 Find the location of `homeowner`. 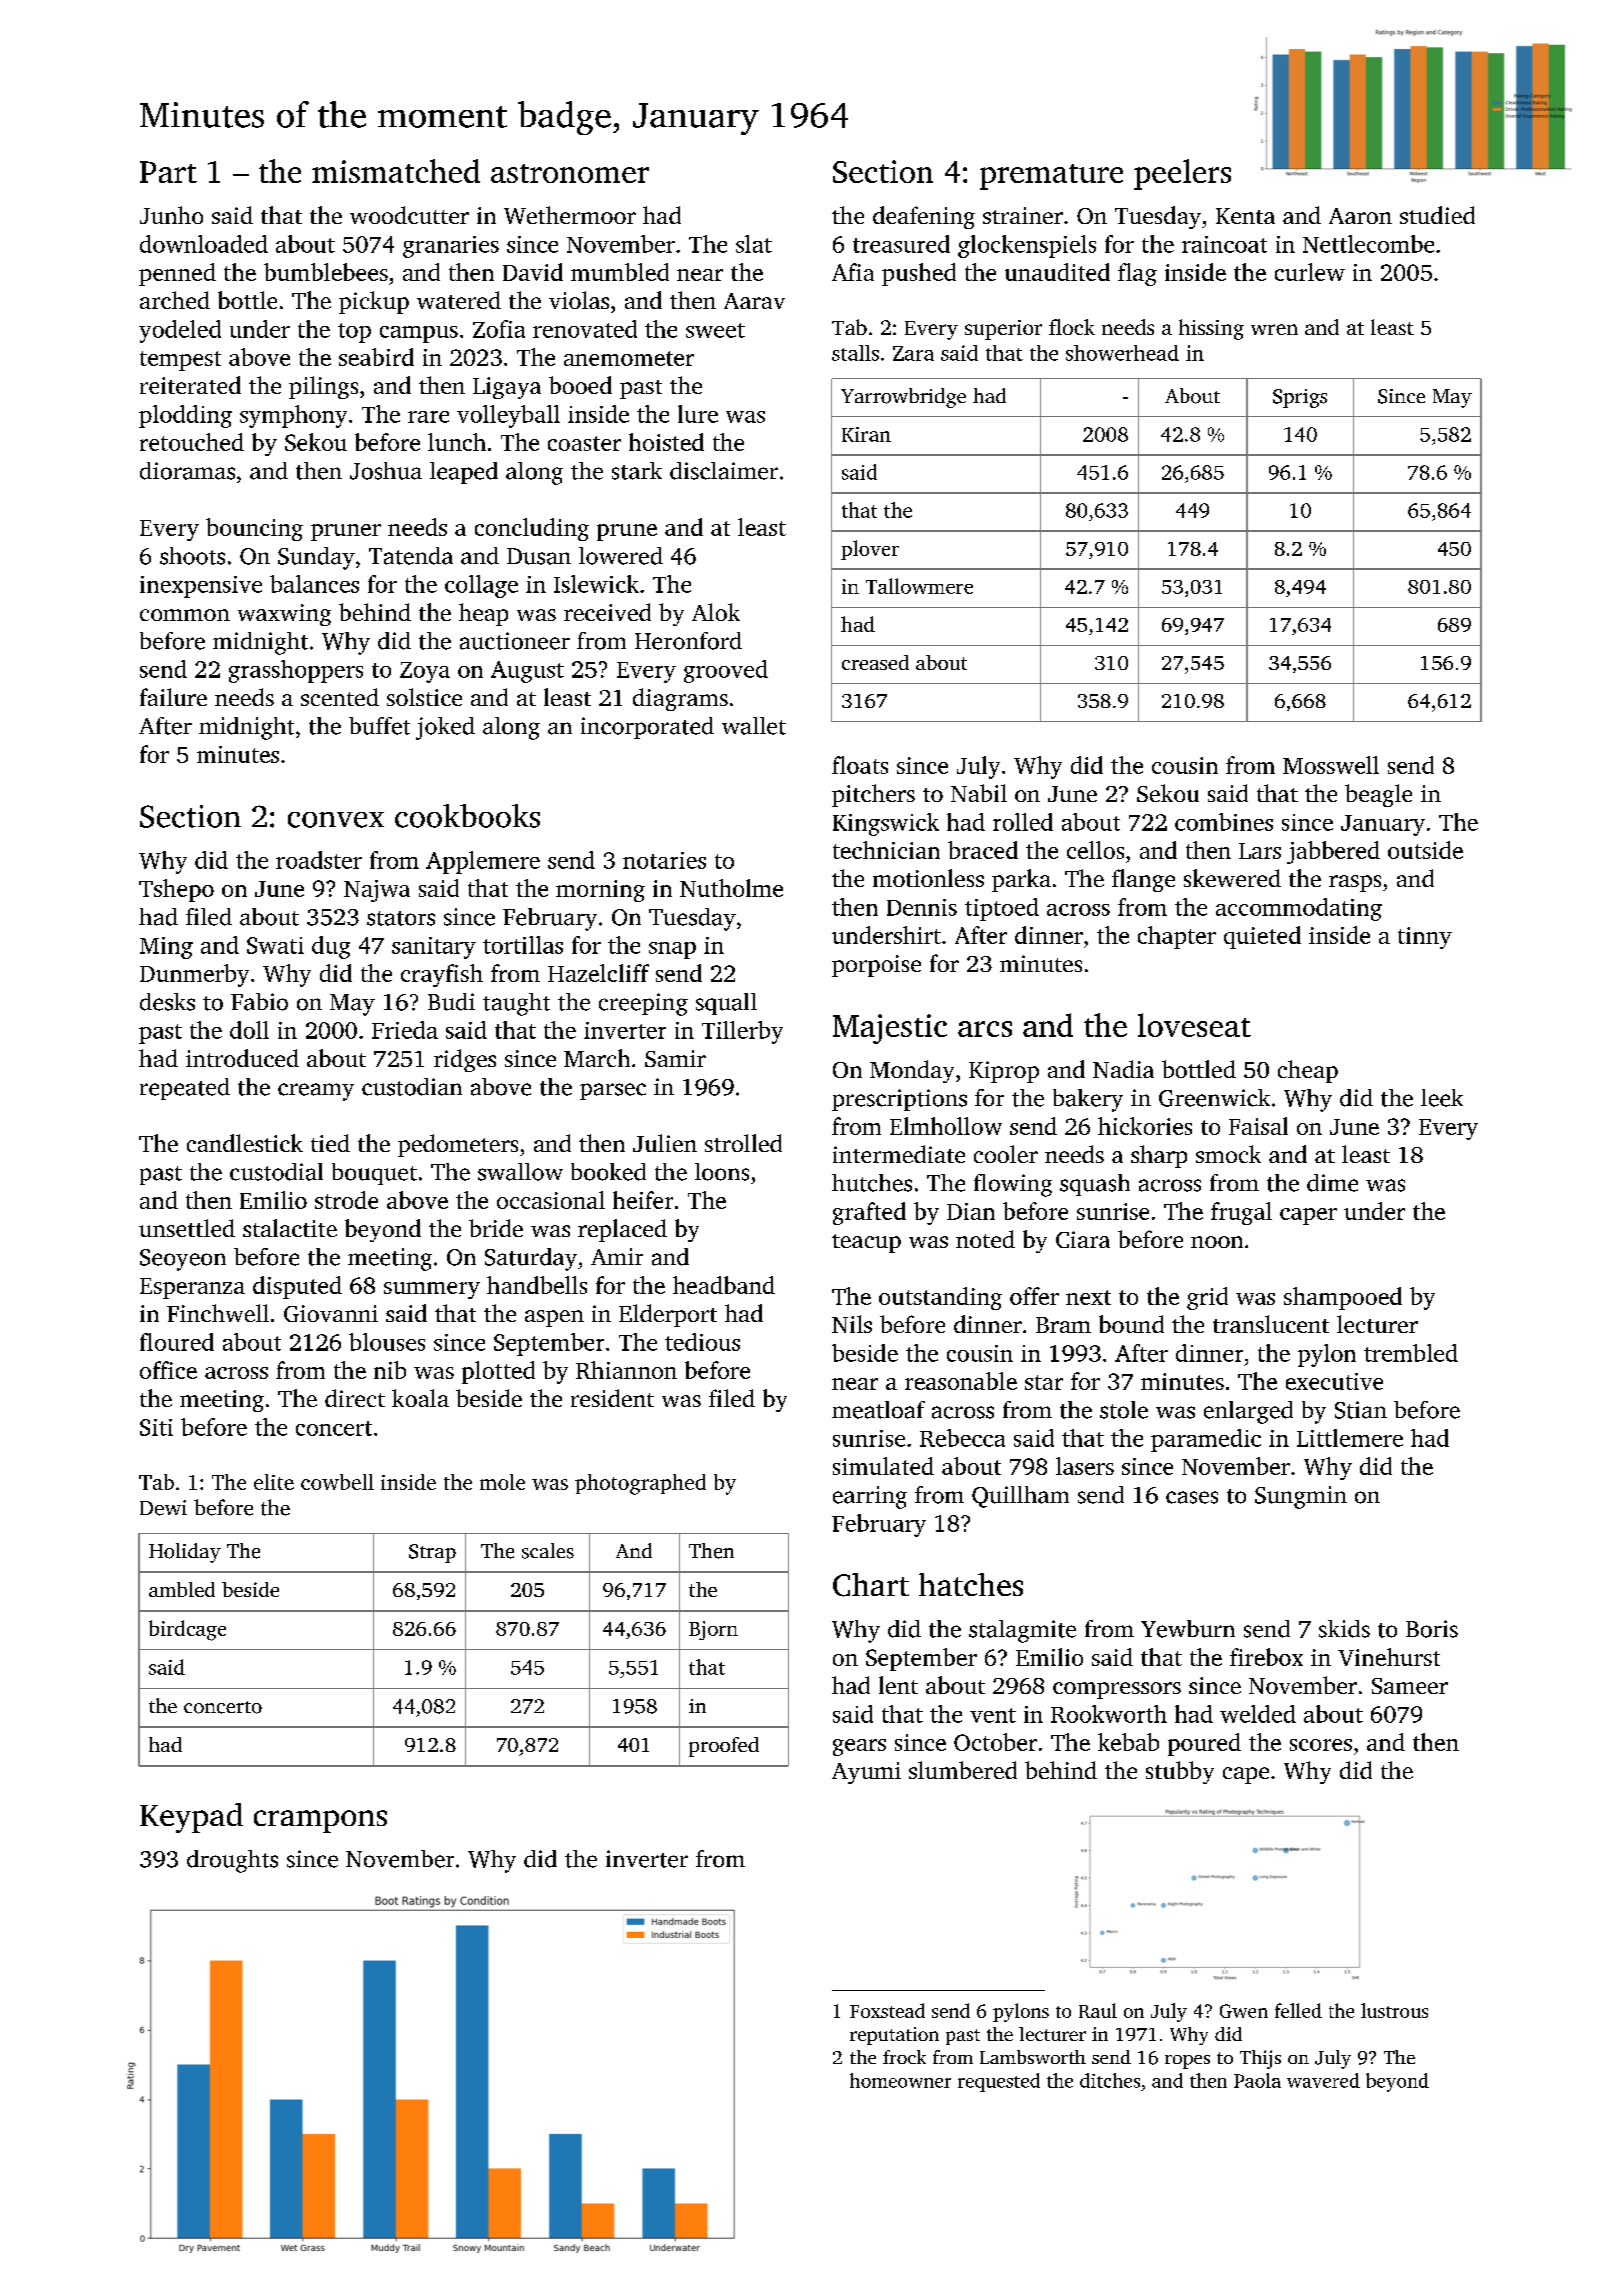

homeowner is located at coordinates (900, 2080).
